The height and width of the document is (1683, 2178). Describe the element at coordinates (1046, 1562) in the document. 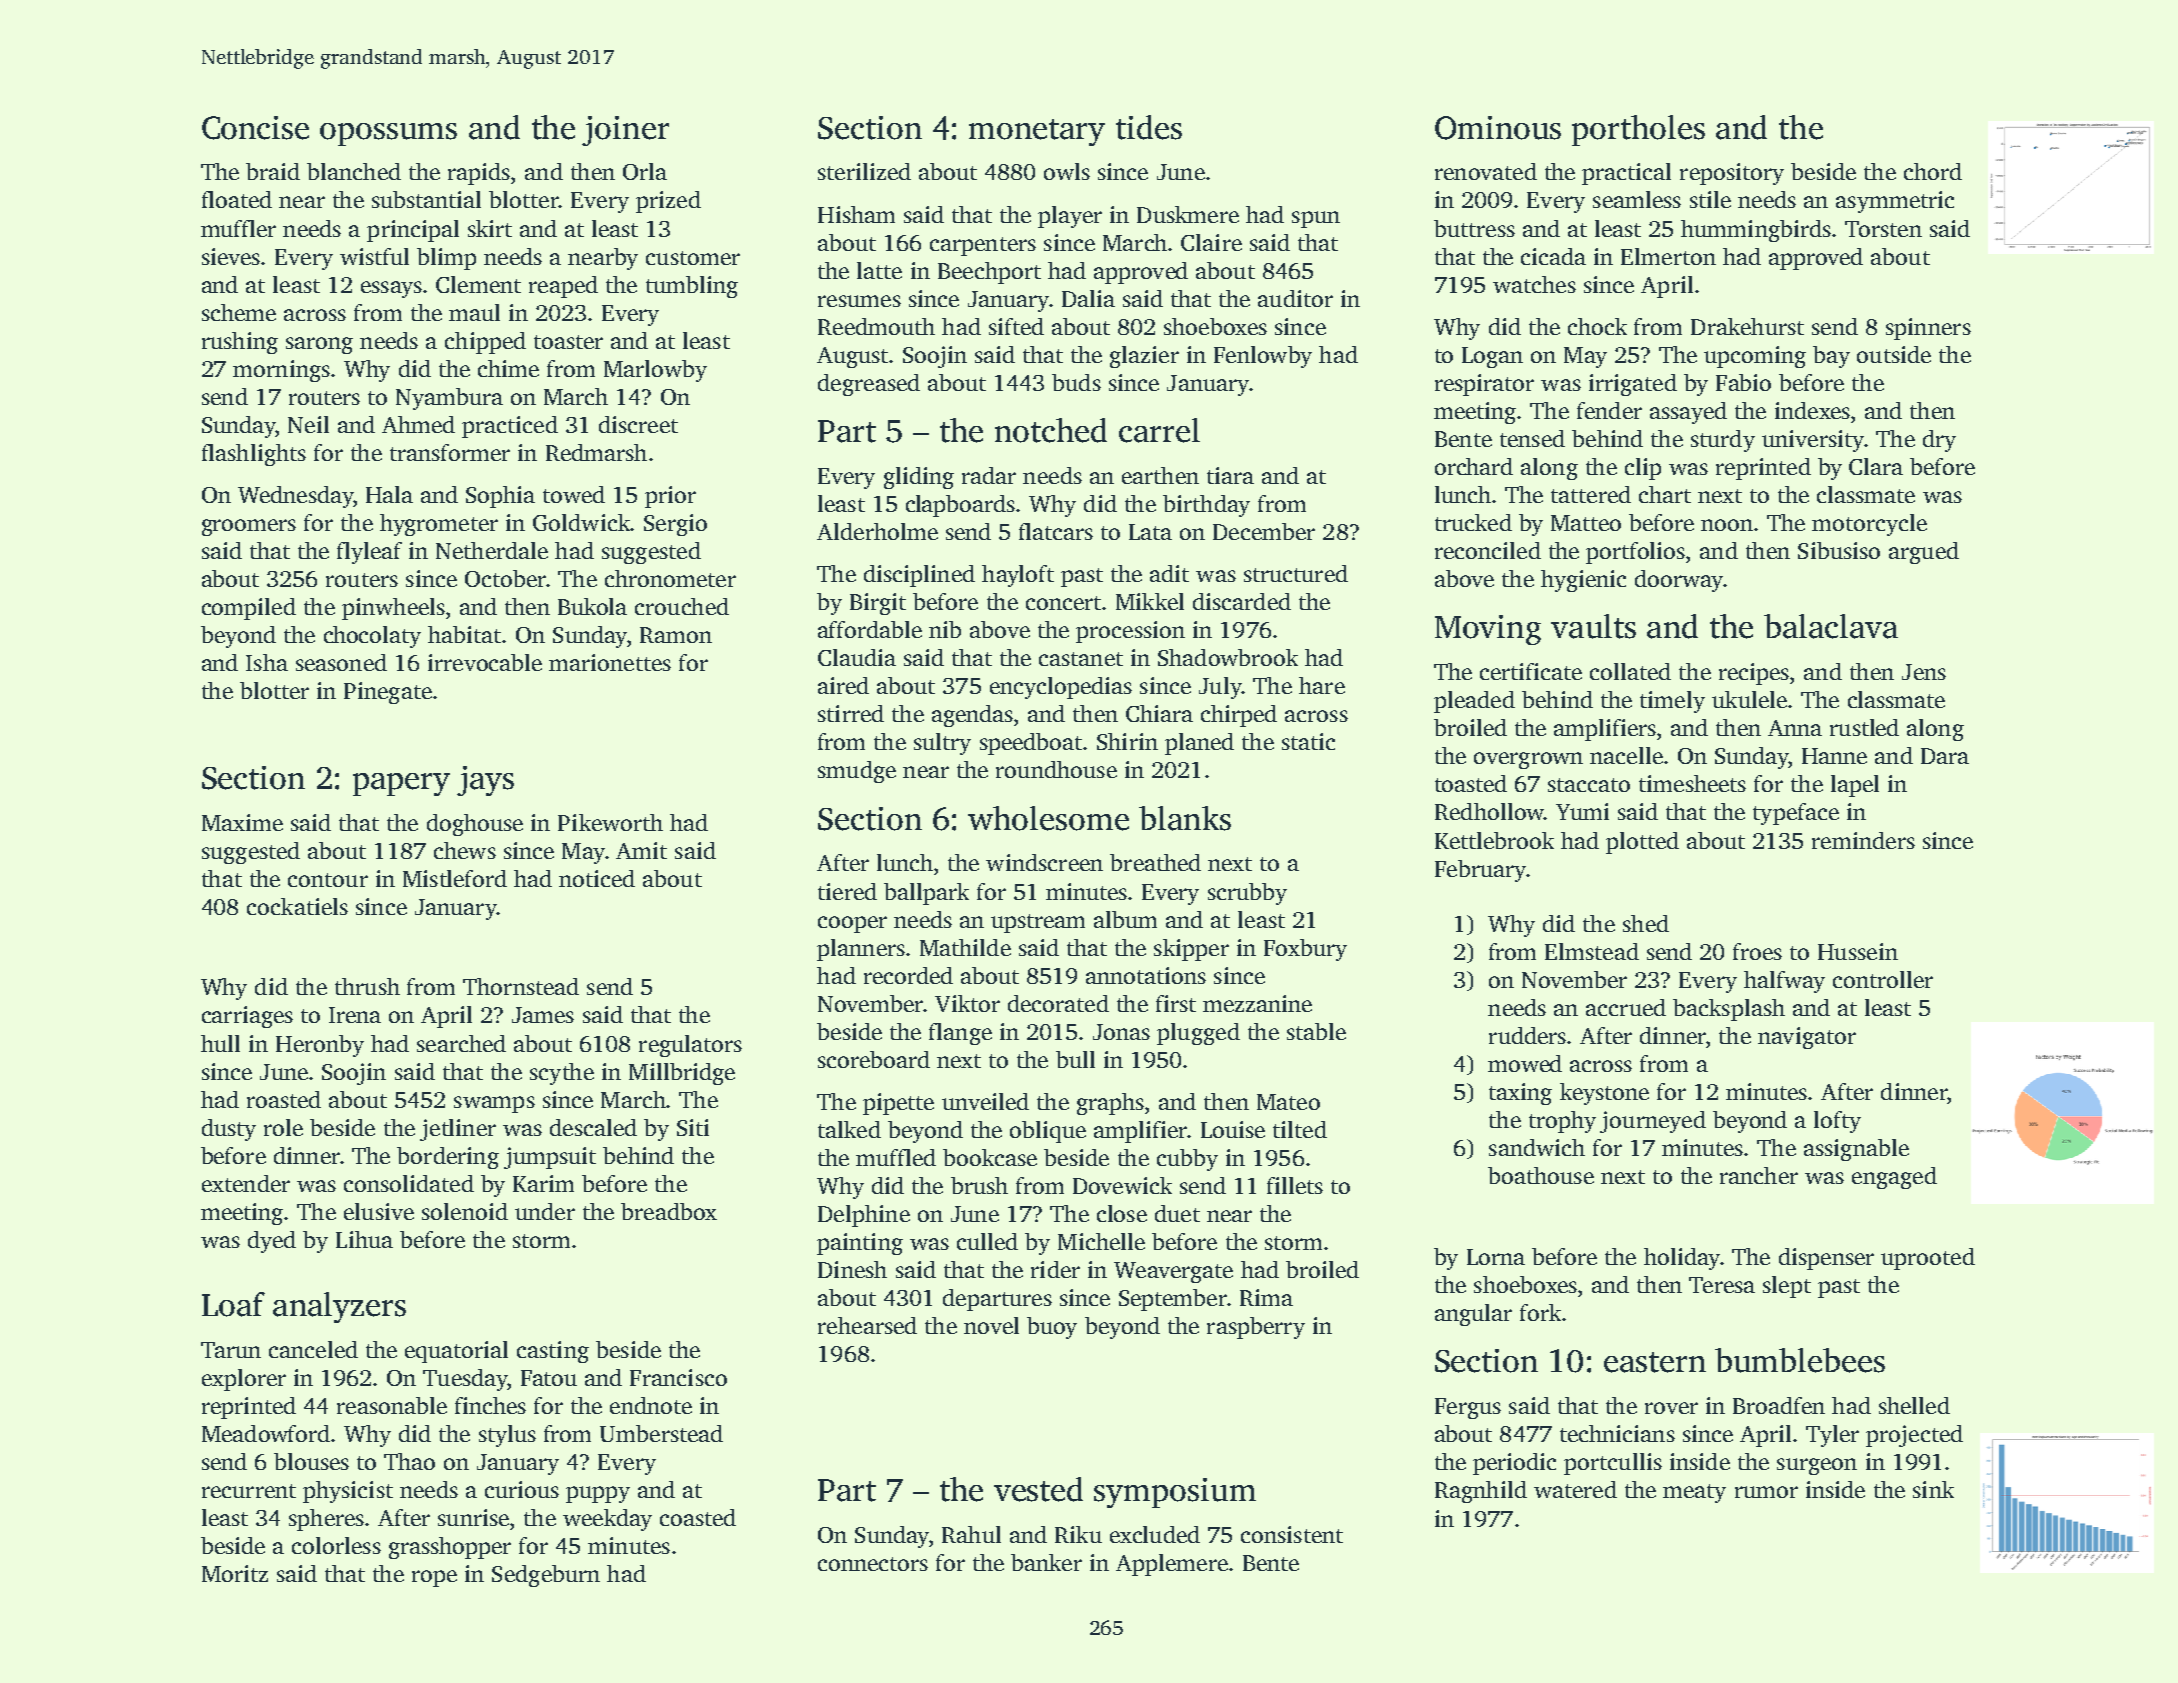

I see `banker` at that location.
